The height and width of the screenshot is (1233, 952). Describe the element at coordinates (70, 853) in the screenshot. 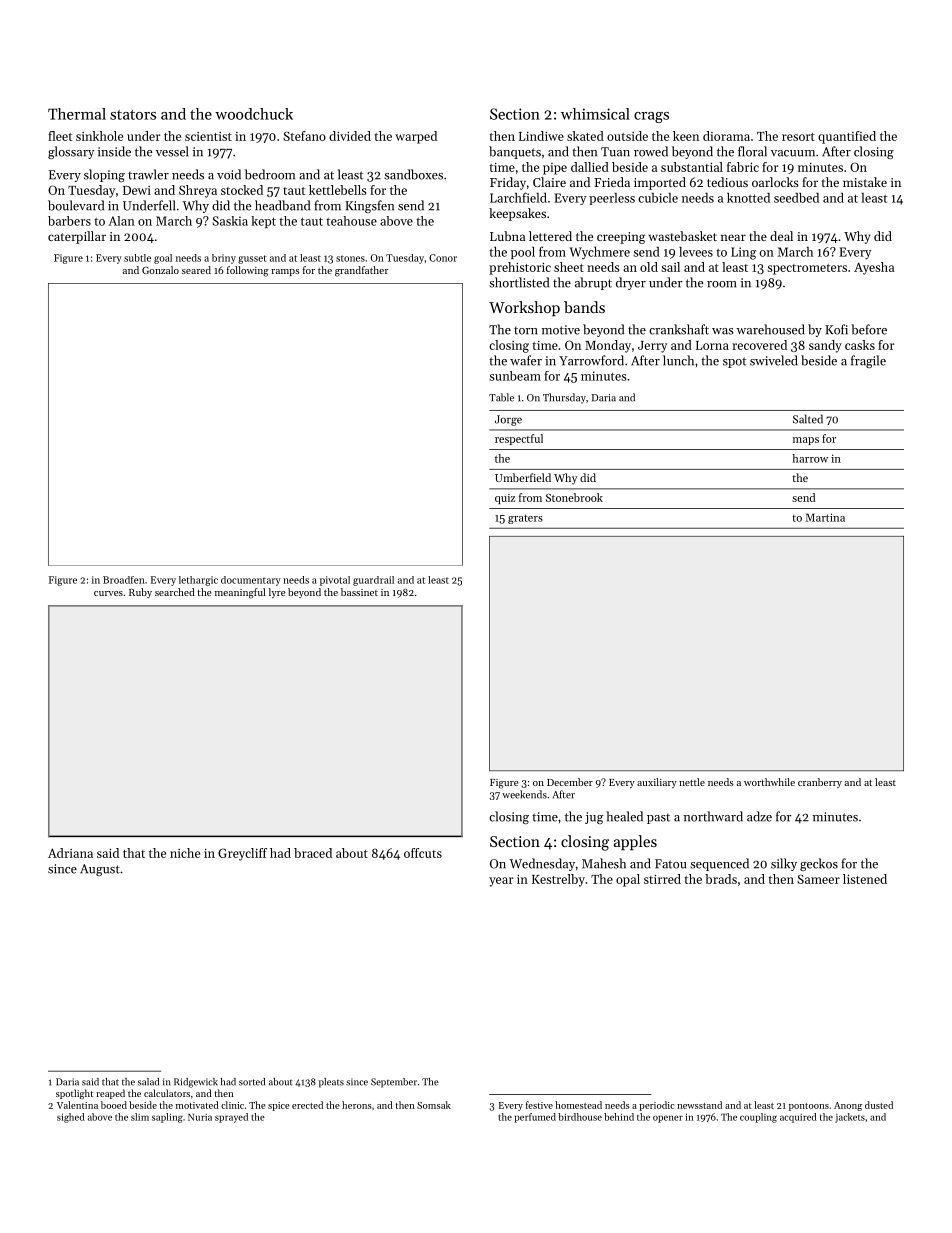

I see `Adriana` at that location.
